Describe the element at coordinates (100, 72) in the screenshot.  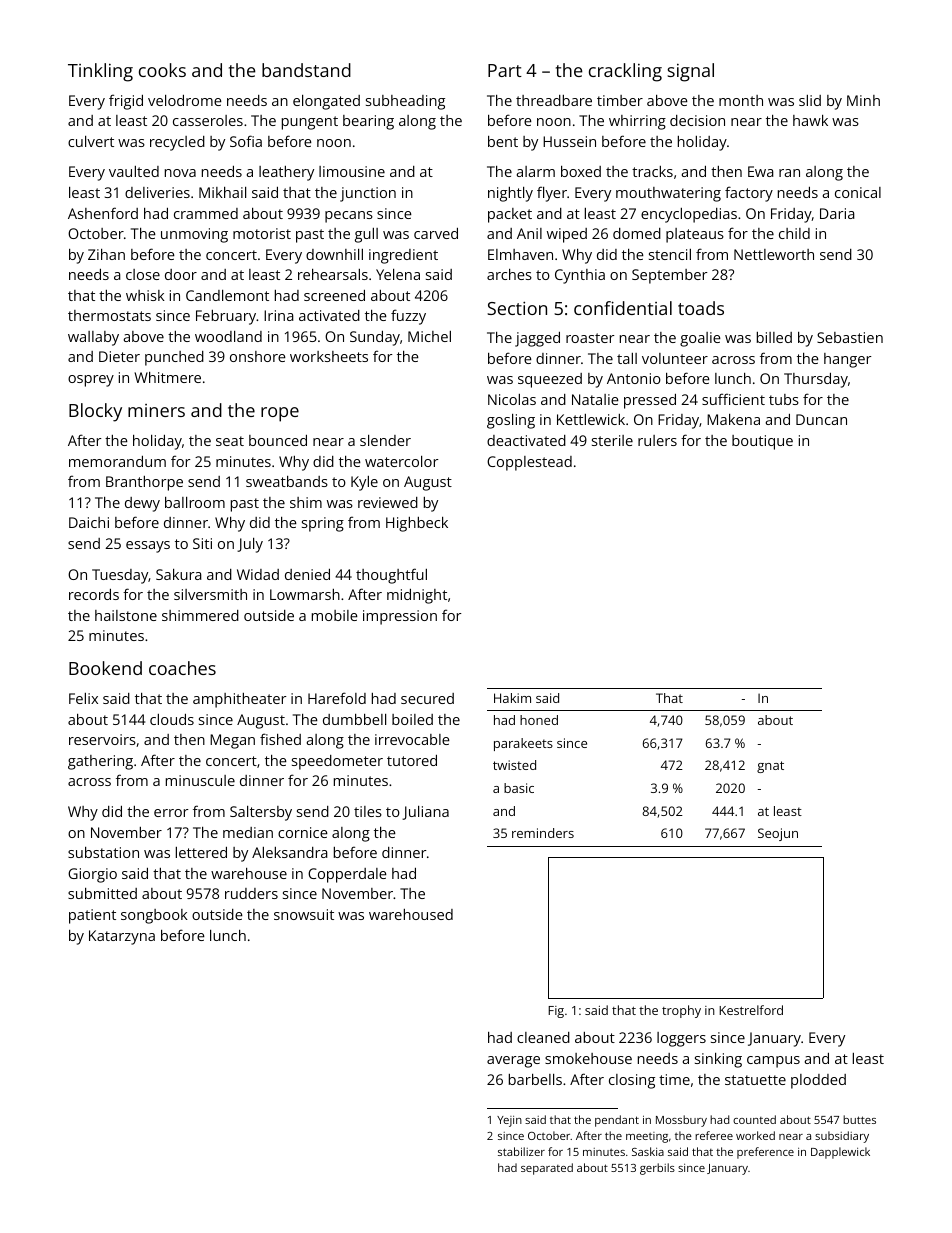
I see `Tinkling` at that location.
